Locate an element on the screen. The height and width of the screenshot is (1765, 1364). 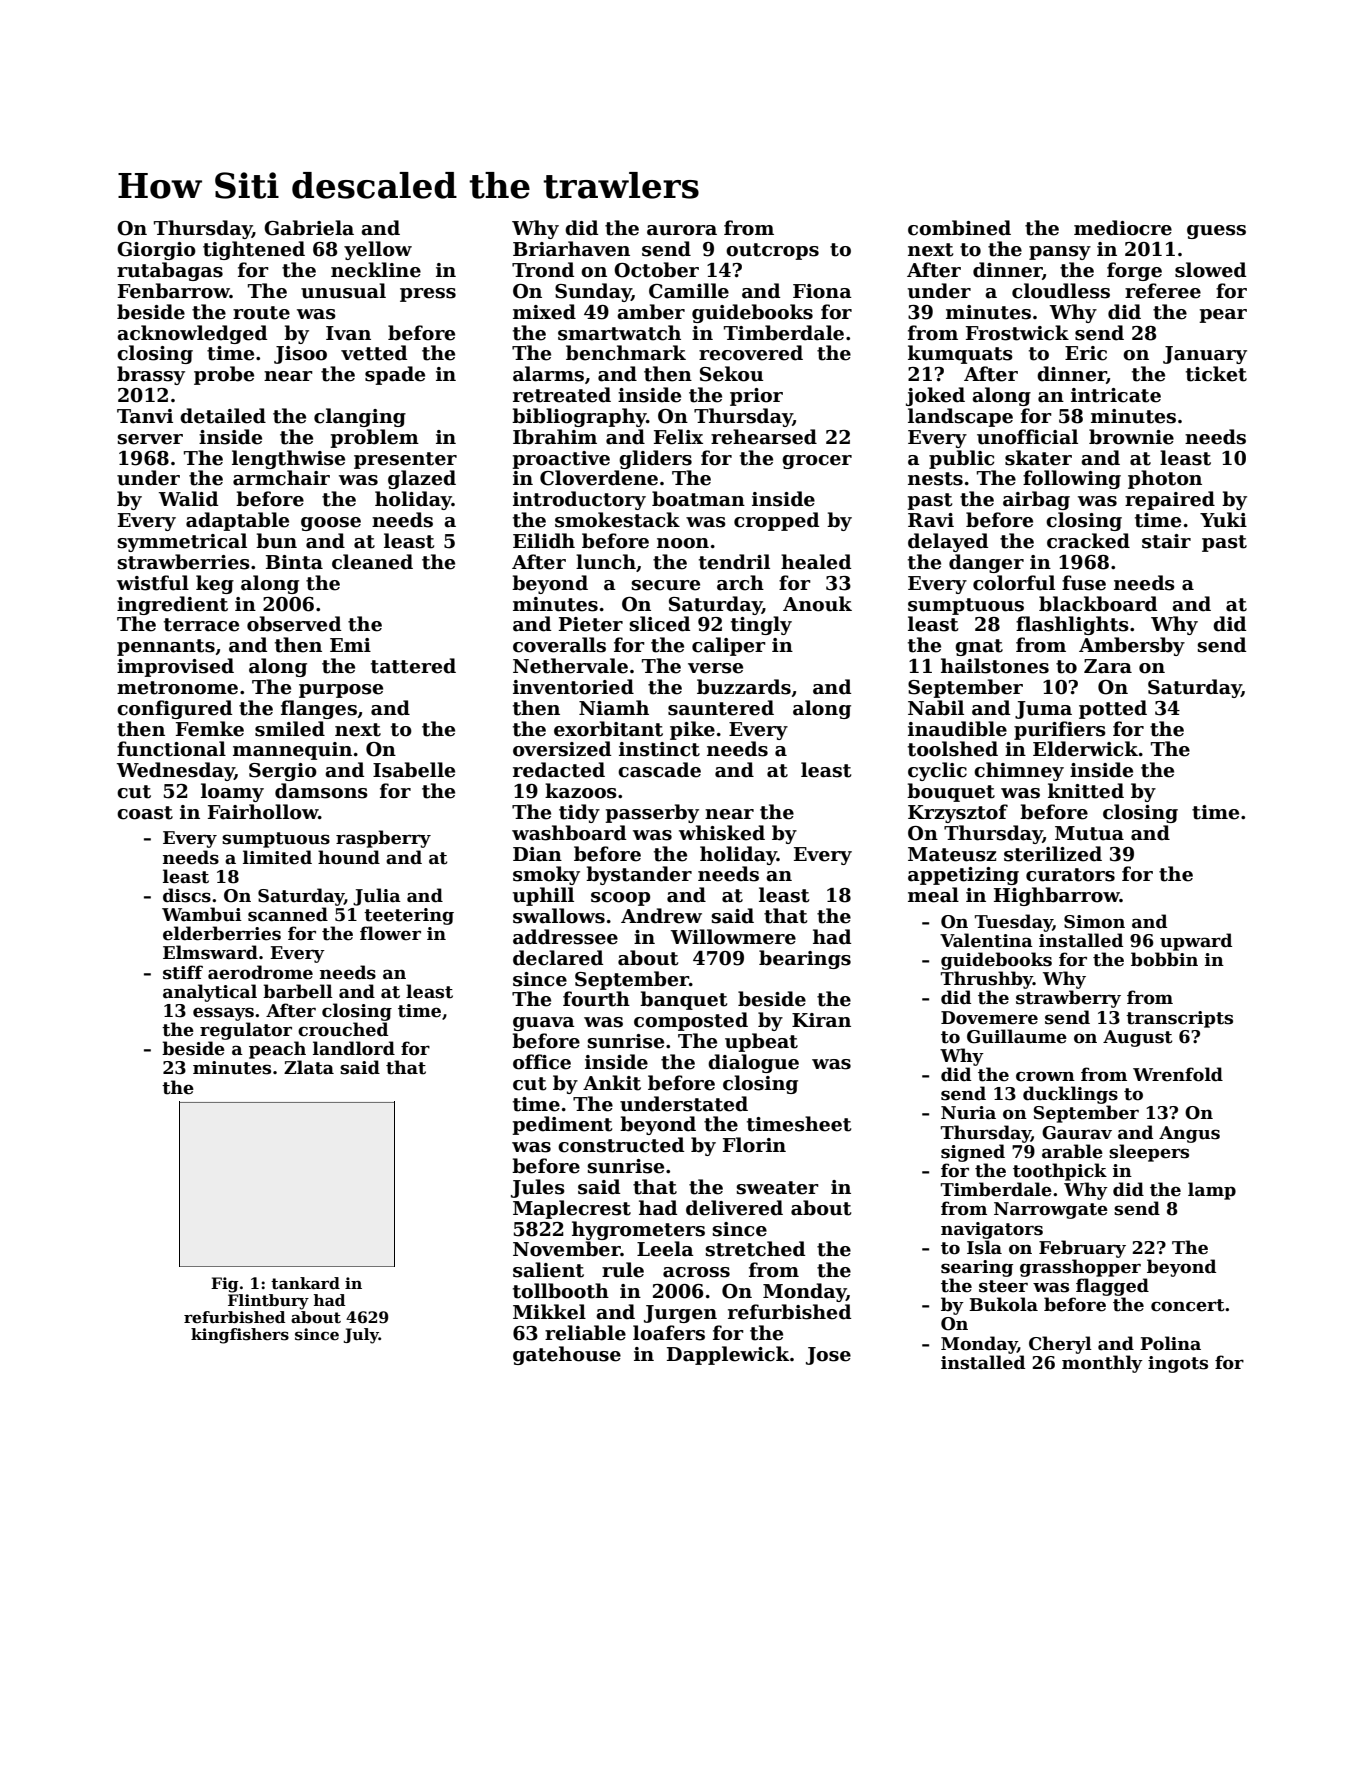
tankard is located at coordinates (305, 1283).
